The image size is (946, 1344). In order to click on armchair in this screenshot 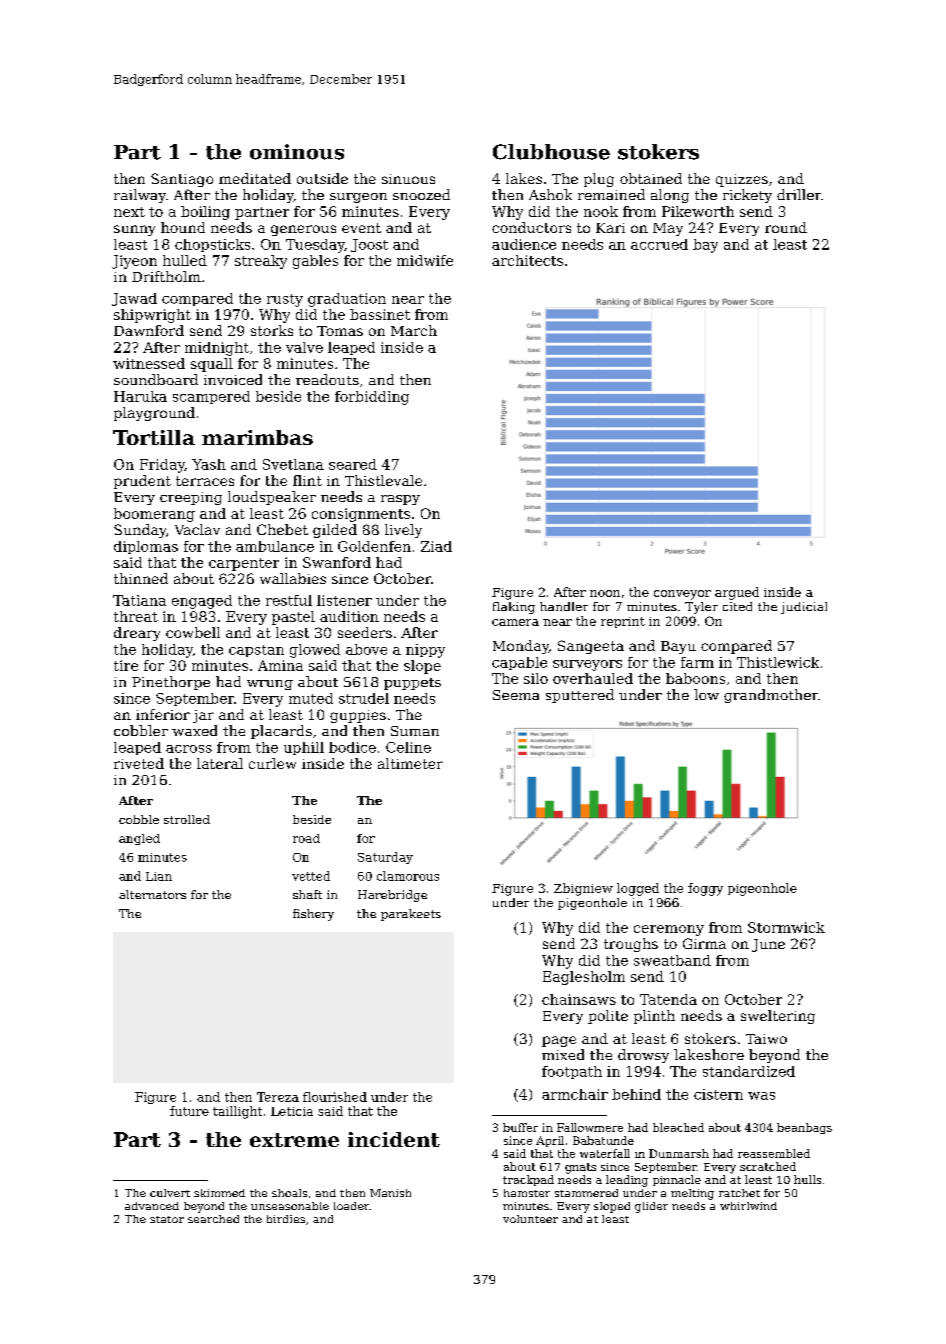, I will do `click(575, 1094)`.
